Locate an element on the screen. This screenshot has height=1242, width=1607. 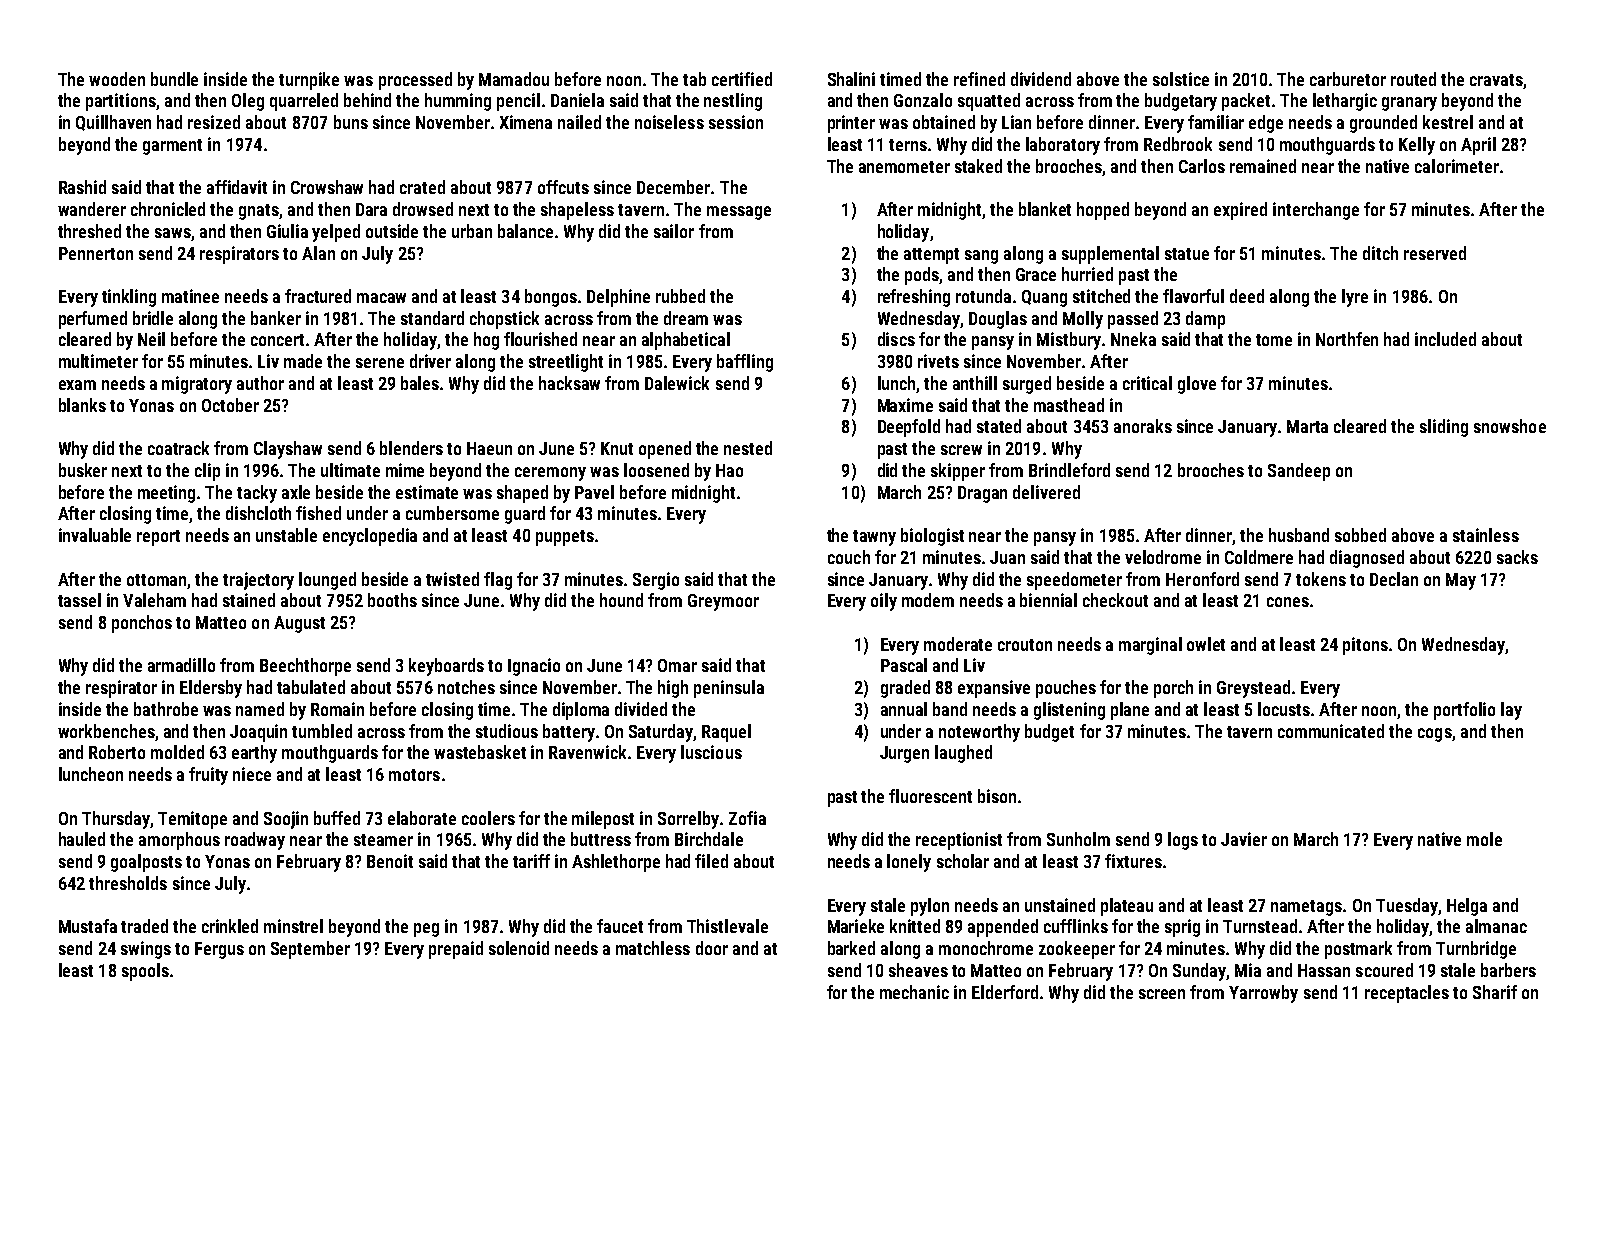
Heronford is located at coordinates (1202, 579).
